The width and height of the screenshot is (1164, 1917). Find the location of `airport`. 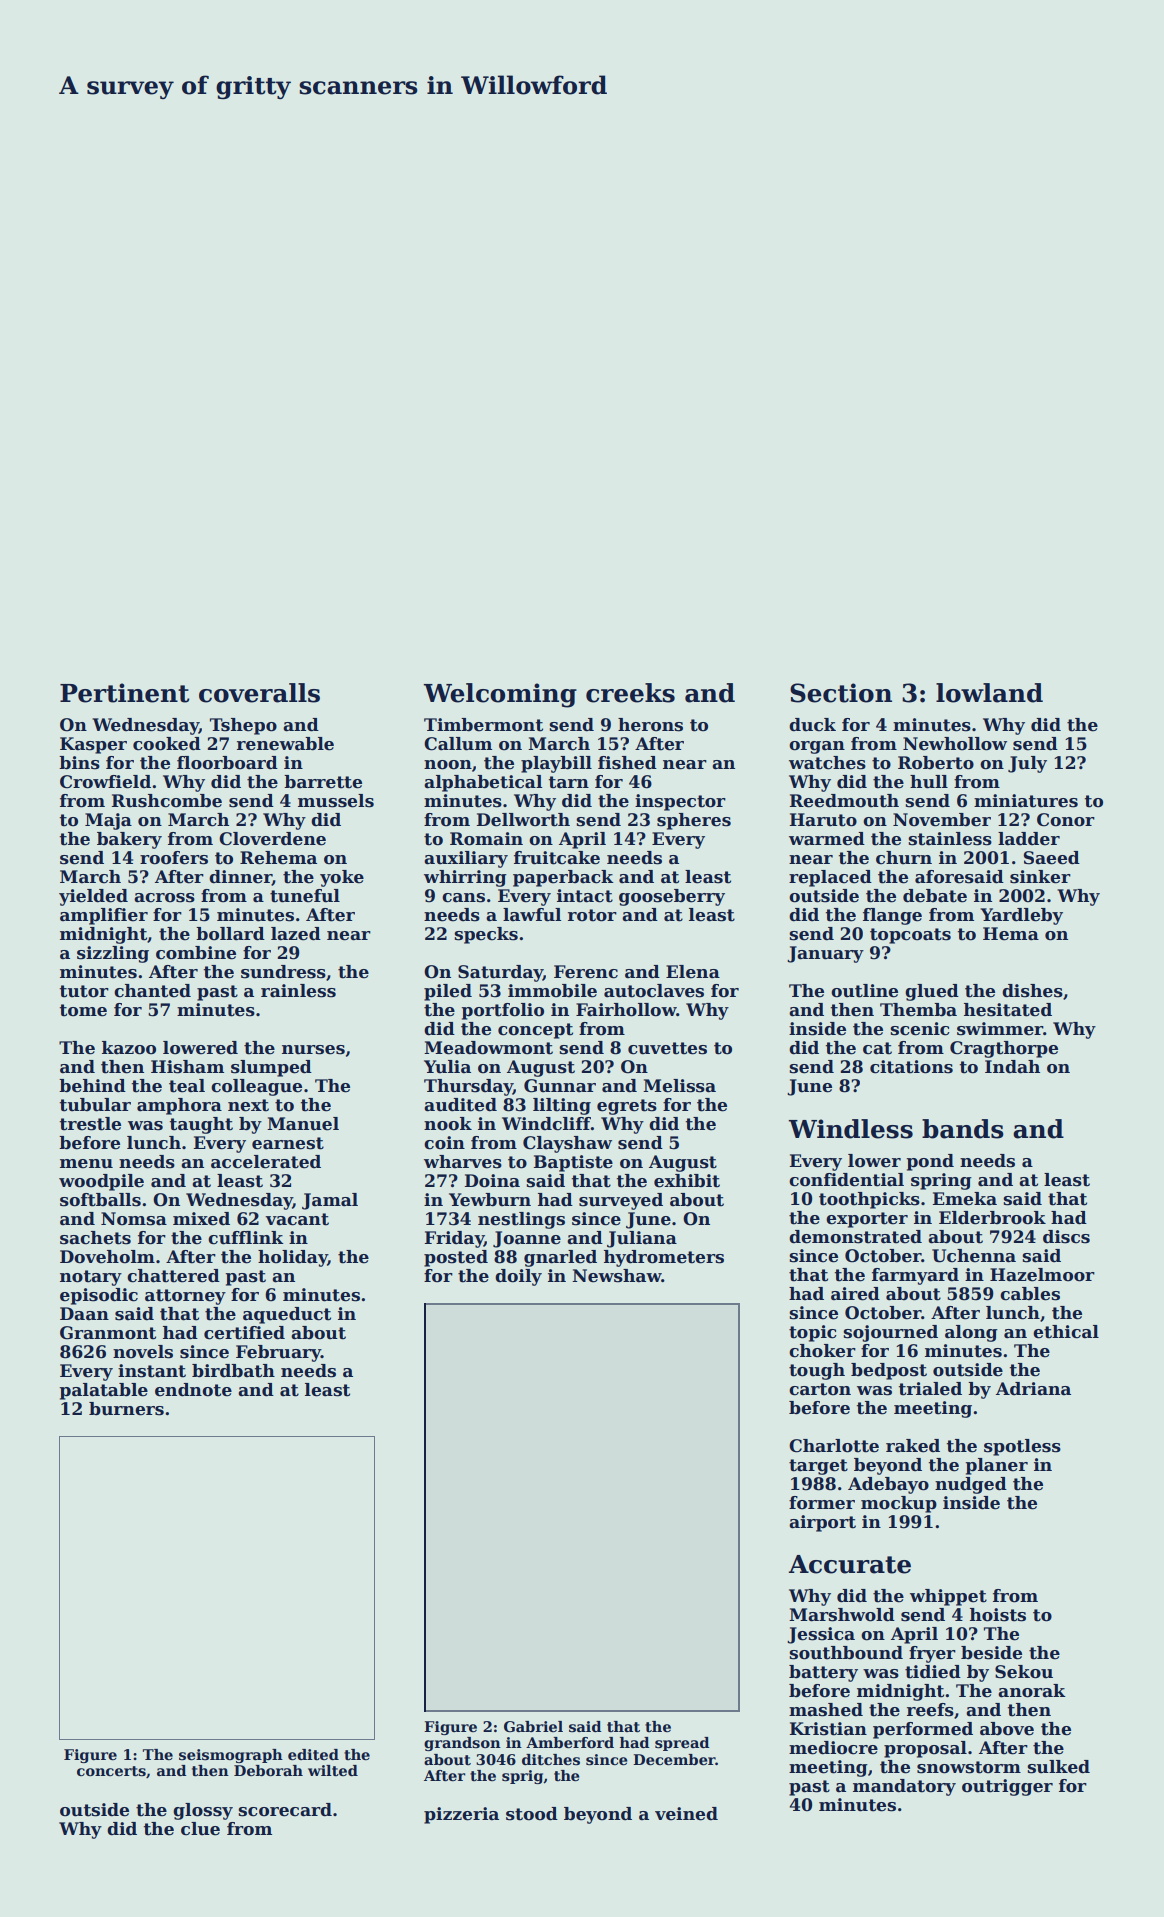

airport is located at coordinates (822, 1523).
